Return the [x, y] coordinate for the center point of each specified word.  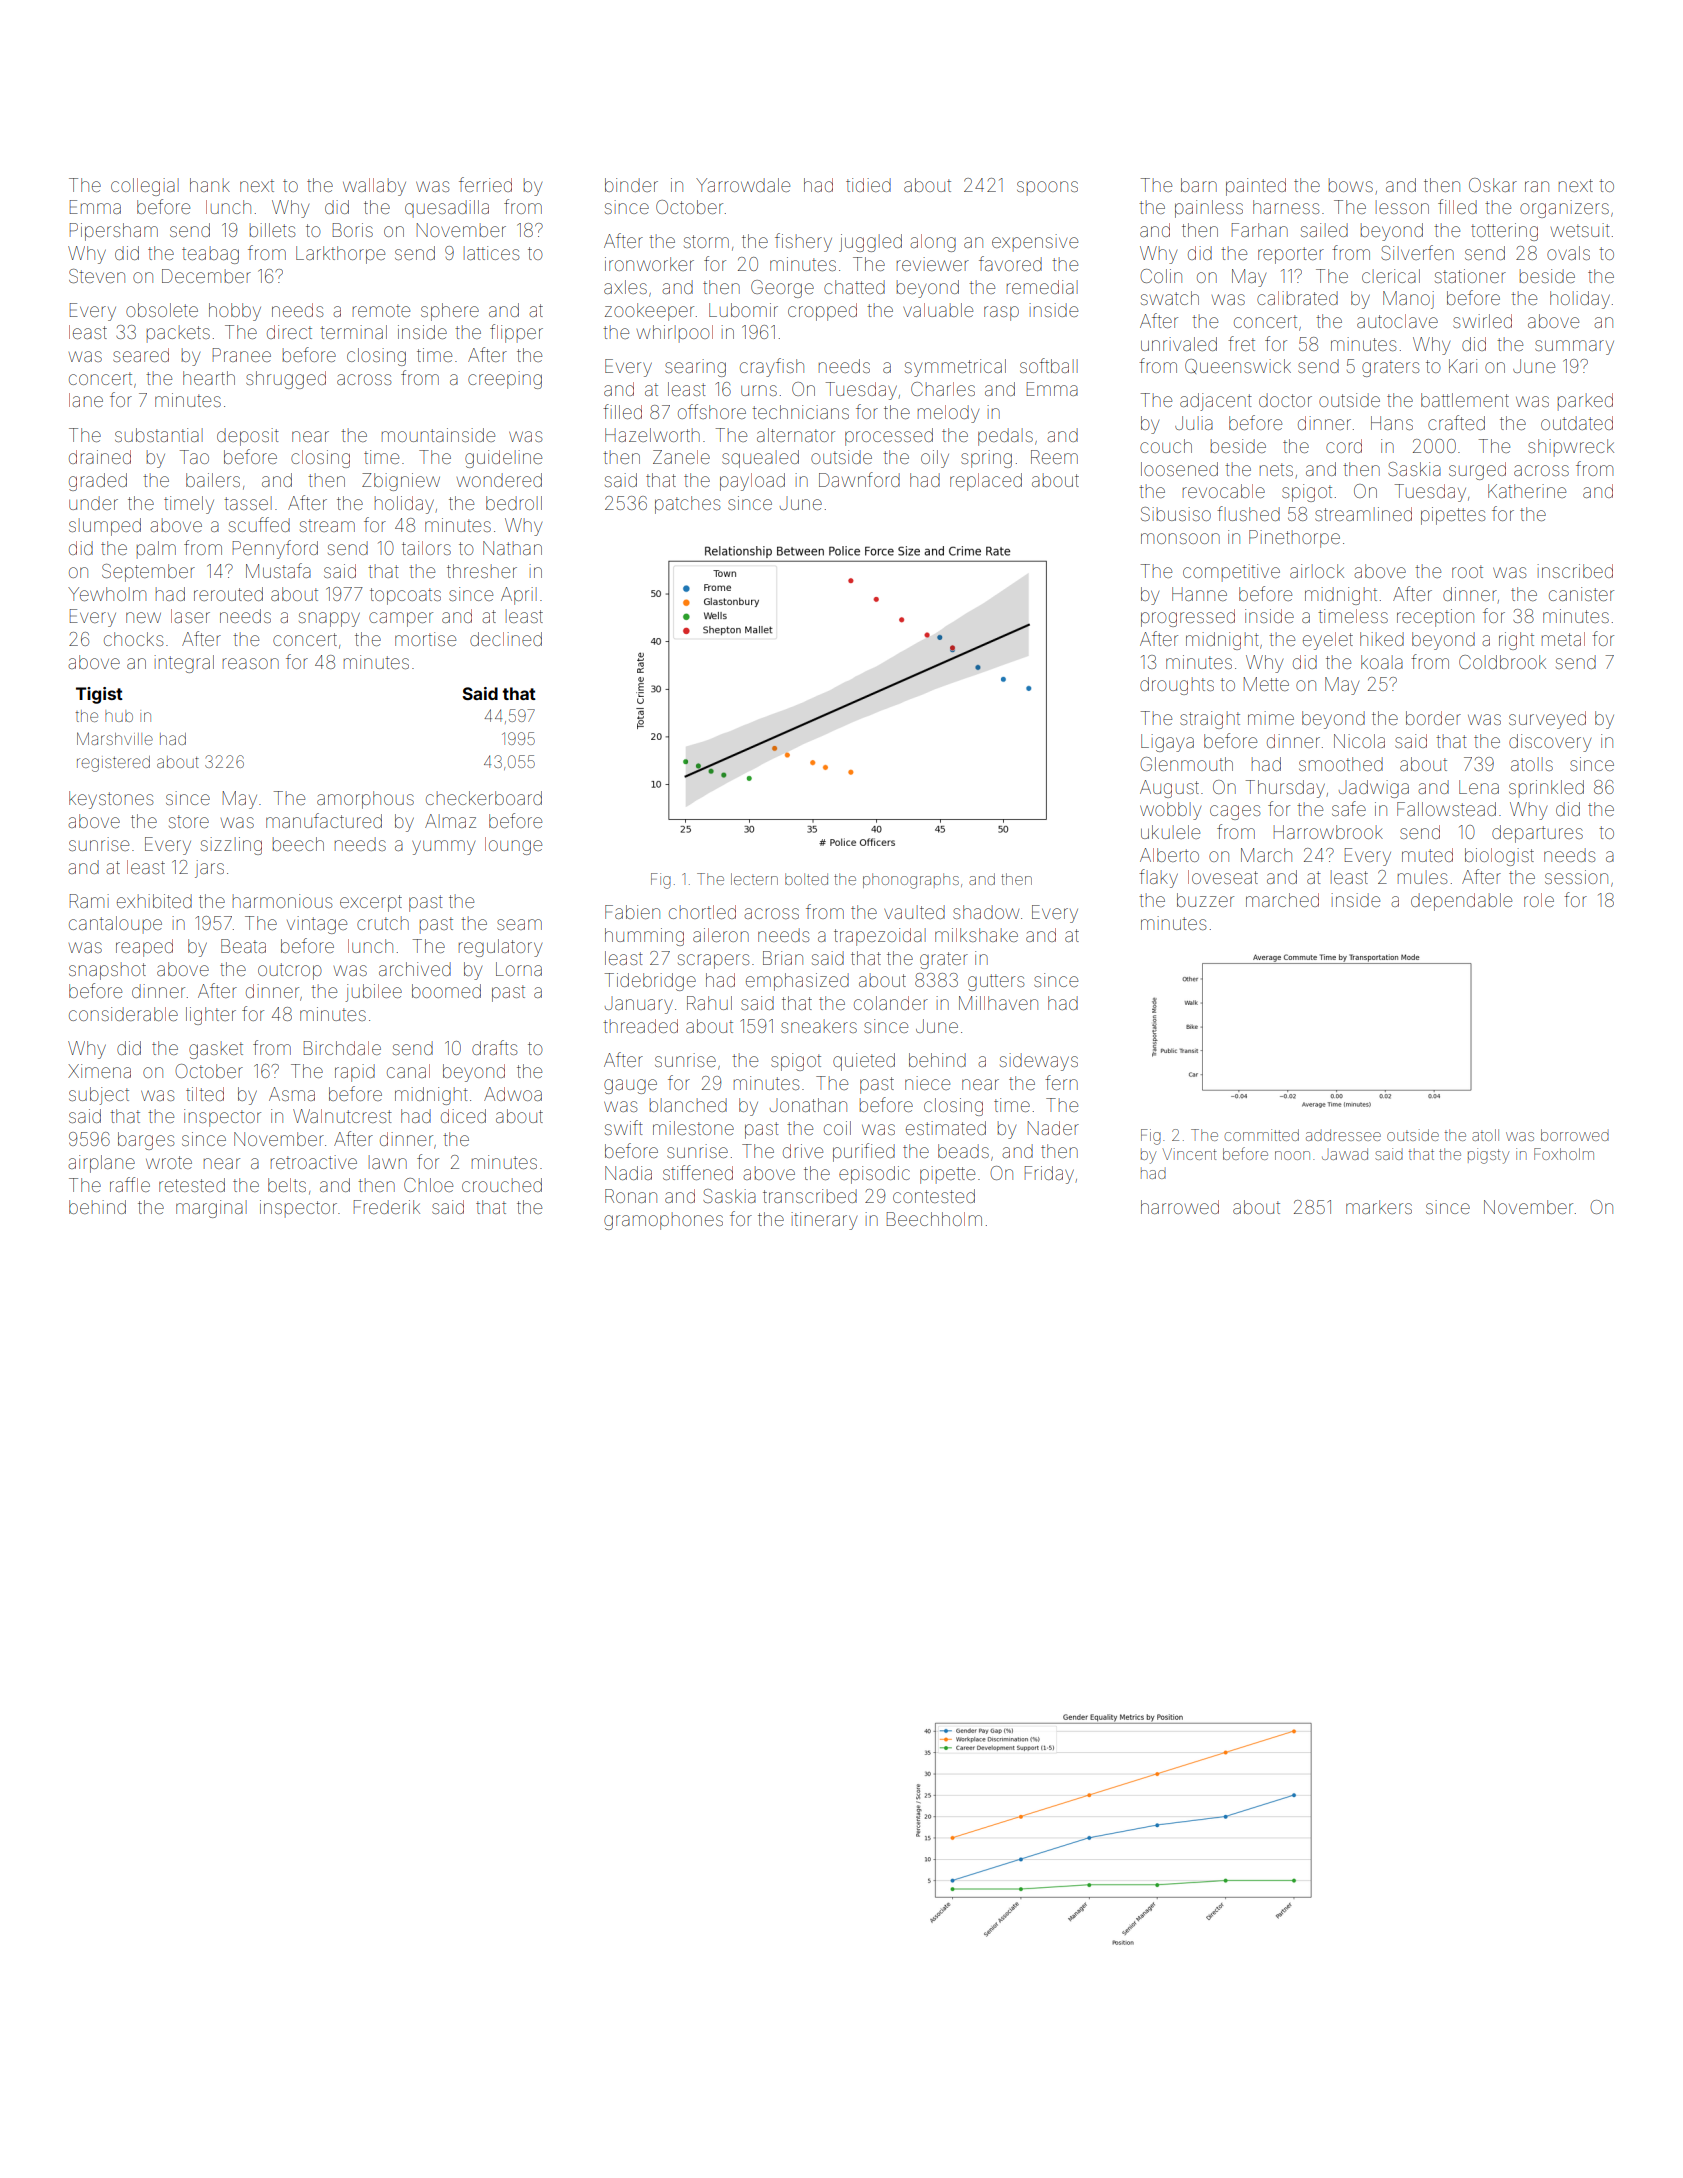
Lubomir [743, 310]
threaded [640, 1026]
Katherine [1527, 491]
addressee [1343, 1135]
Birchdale [342, 1048]
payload [752, 482]
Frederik [387, 1207]
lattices [491, 253]
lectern [754, 879]
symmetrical [955, 368]
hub [119, 716]
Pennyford [275, 549]
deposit [248, 437]
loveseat [1223, 877]
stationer [1470, 276]
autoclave [1397, 321]
